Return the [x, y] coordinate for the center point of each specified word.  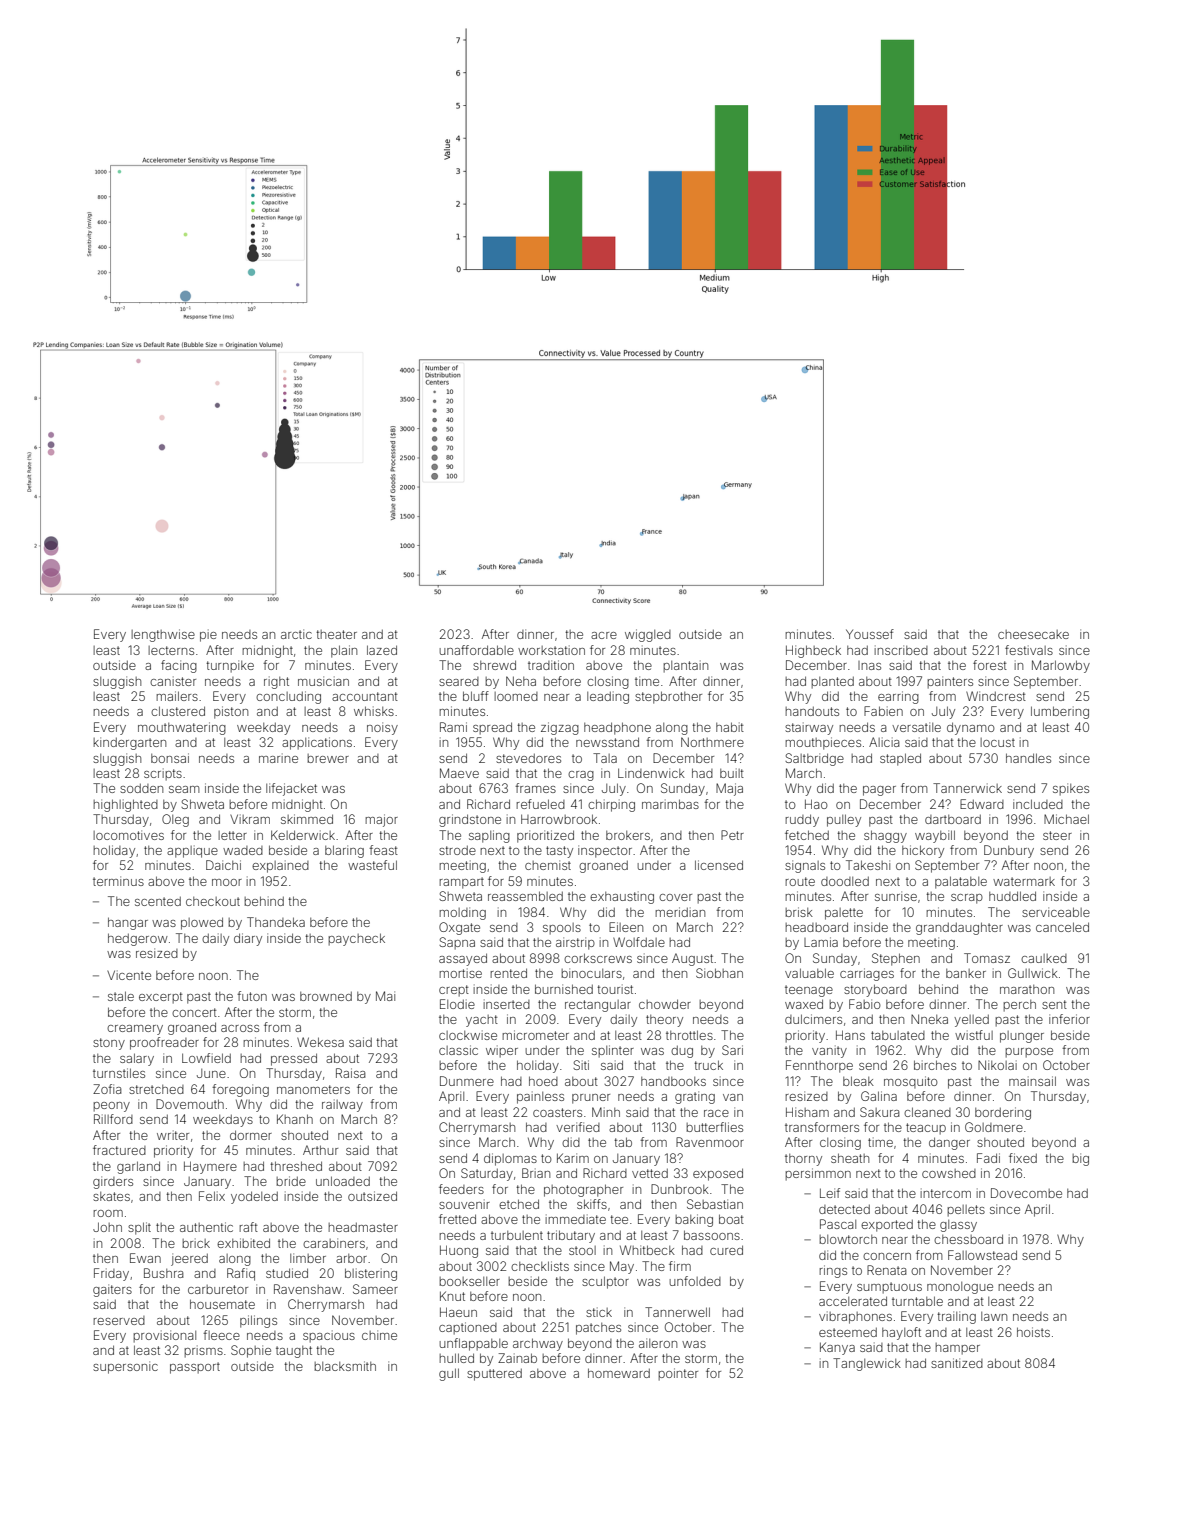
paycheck [356, 939]
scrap [967, 899]
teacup [926, 1129]
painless [540, 1097]
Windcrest [996, 696]
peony [111, 1107]
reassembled [525, 896]
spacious [329, 1336]
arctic [296, 634]
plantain [685, 666]
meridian [680, 912]
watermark [1024, 881]
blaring [344, 851]
